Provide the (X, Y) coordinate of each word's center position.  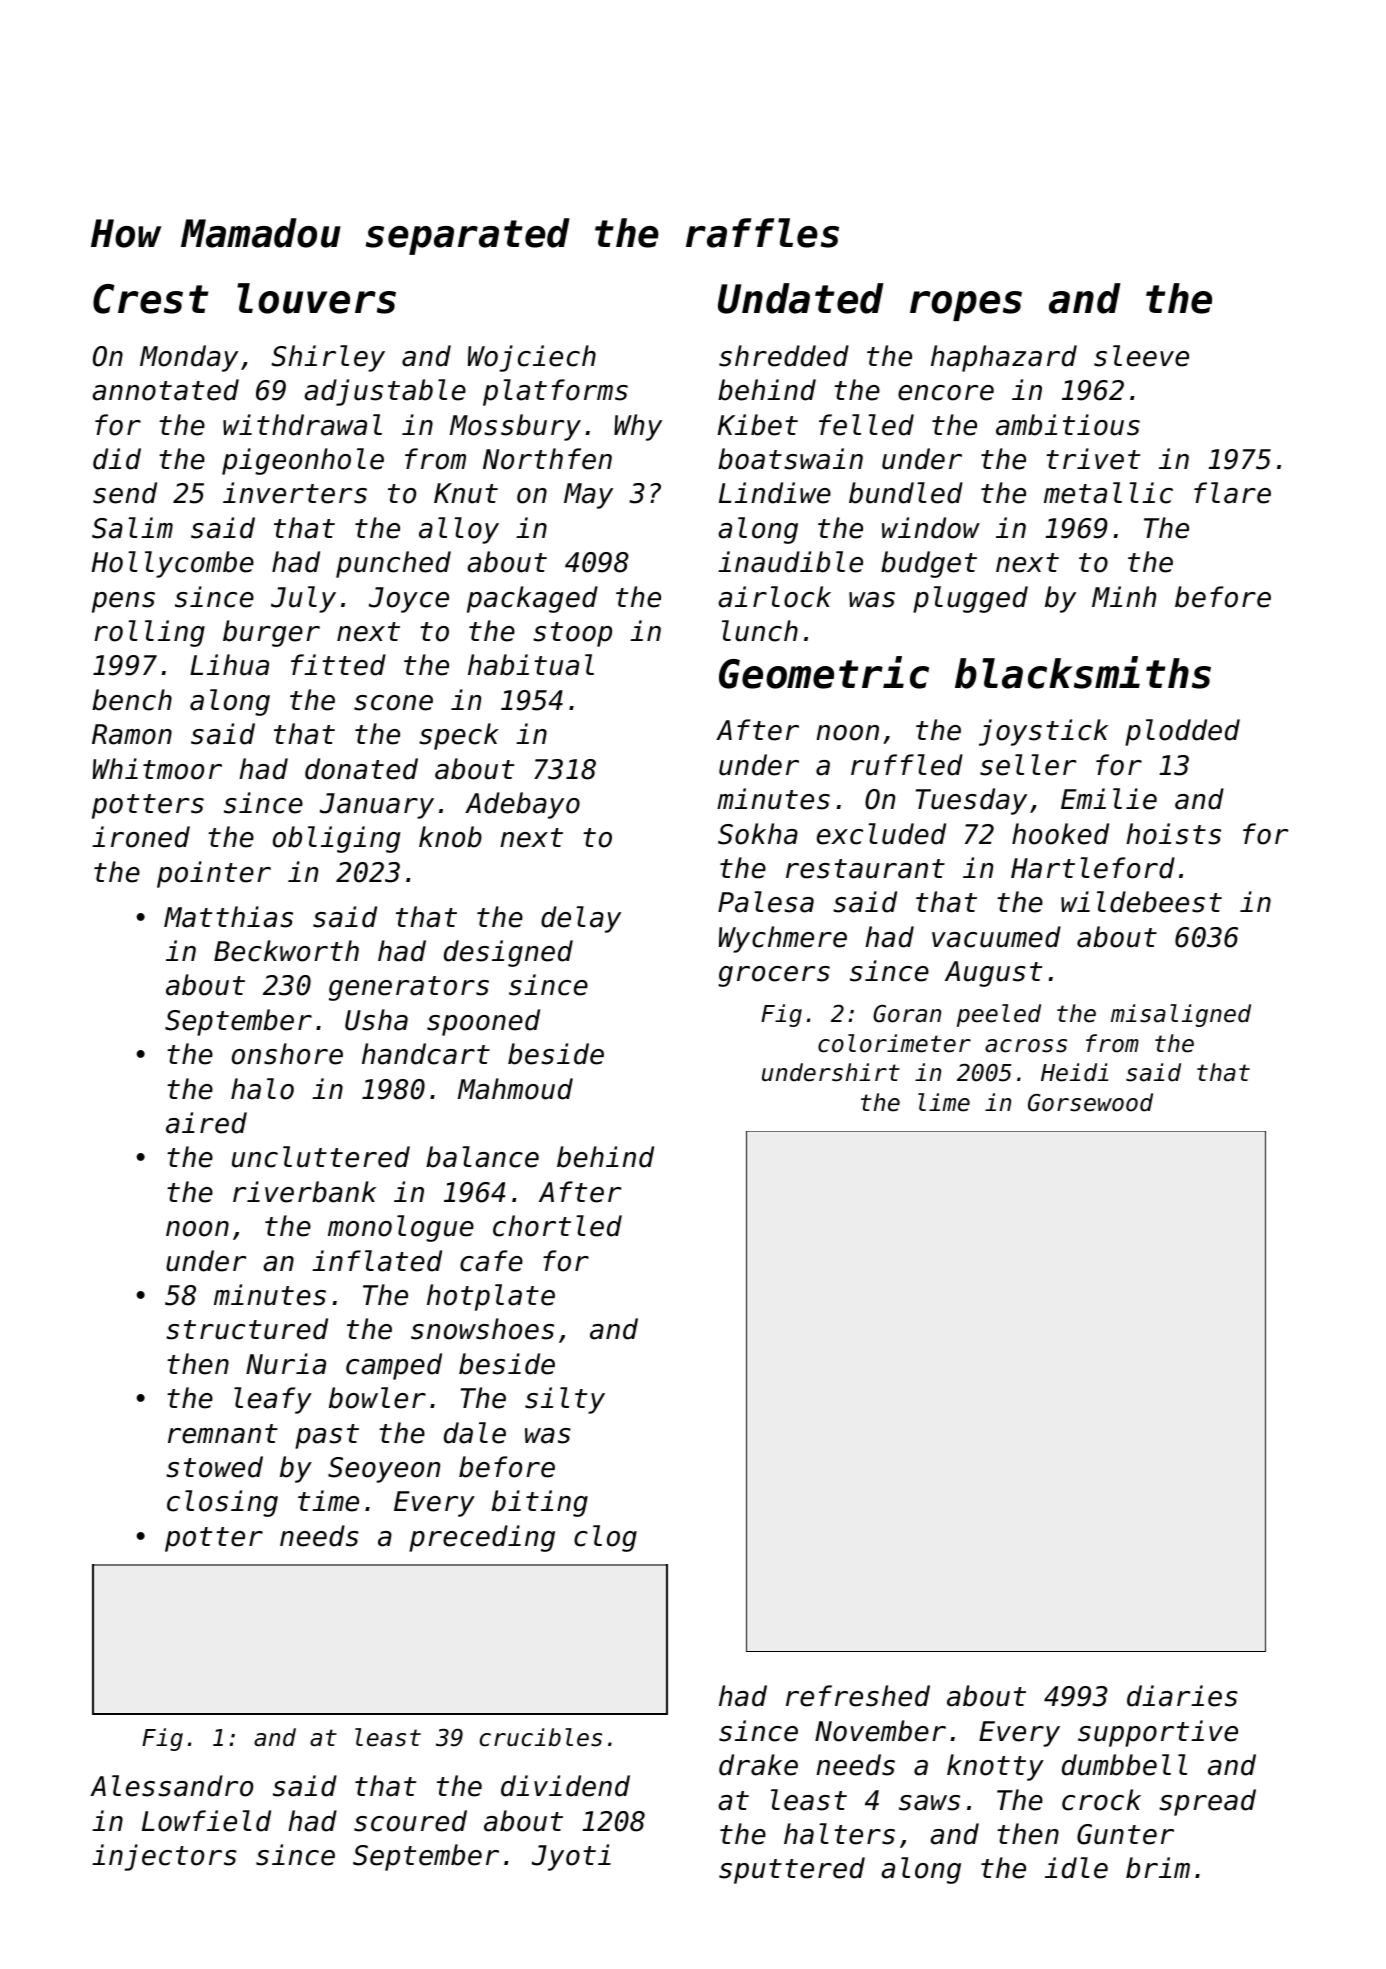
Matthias (228, 917)
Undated (801, 298)
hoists (1173, 834)
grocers (774, 976)
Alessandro (171, 1786)
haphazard (1004, 358)
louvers (316, 298)
